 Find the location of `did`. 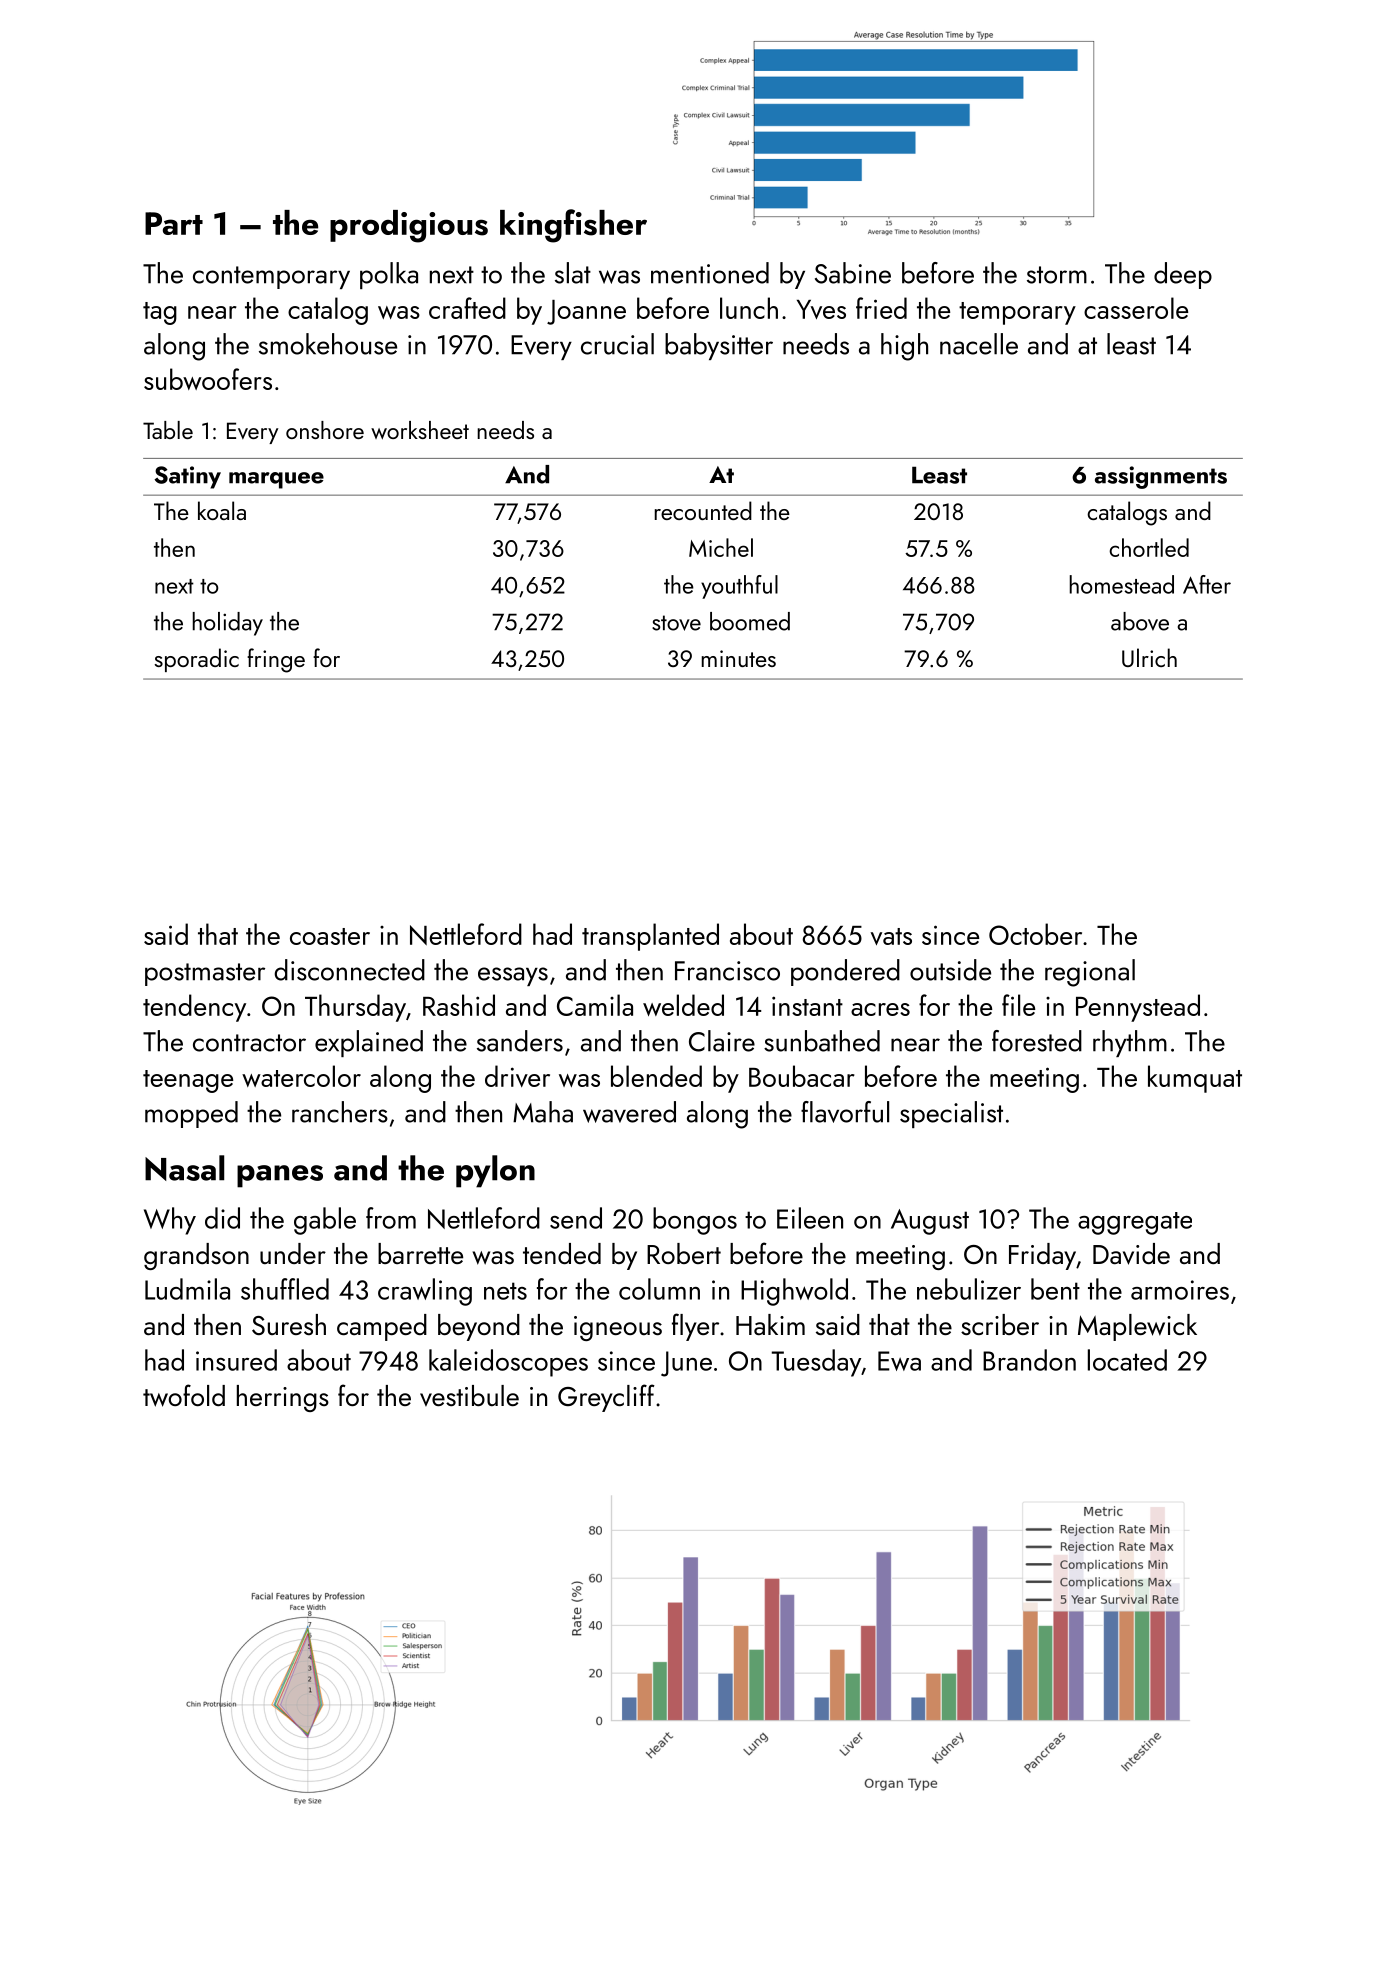

did is located at coordinates (222, 1218).
